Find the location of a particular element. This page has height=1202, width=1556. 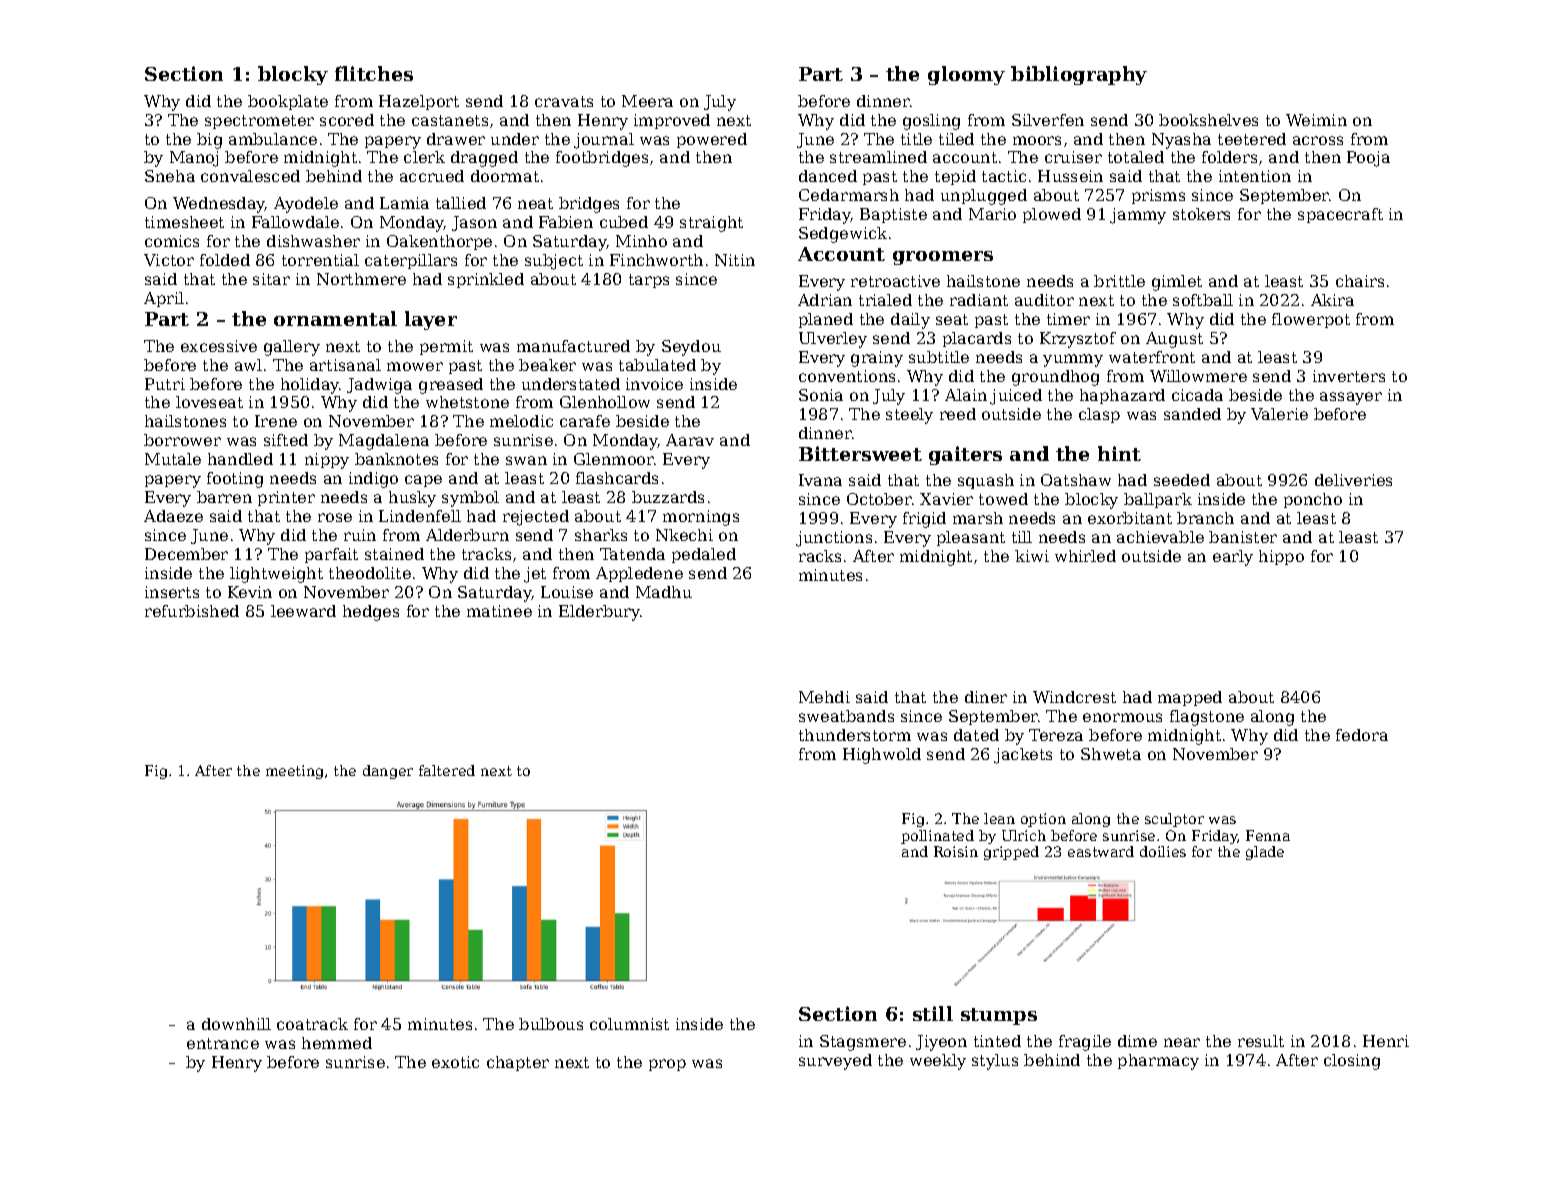

invoice is located at coordinates (654, 384).
